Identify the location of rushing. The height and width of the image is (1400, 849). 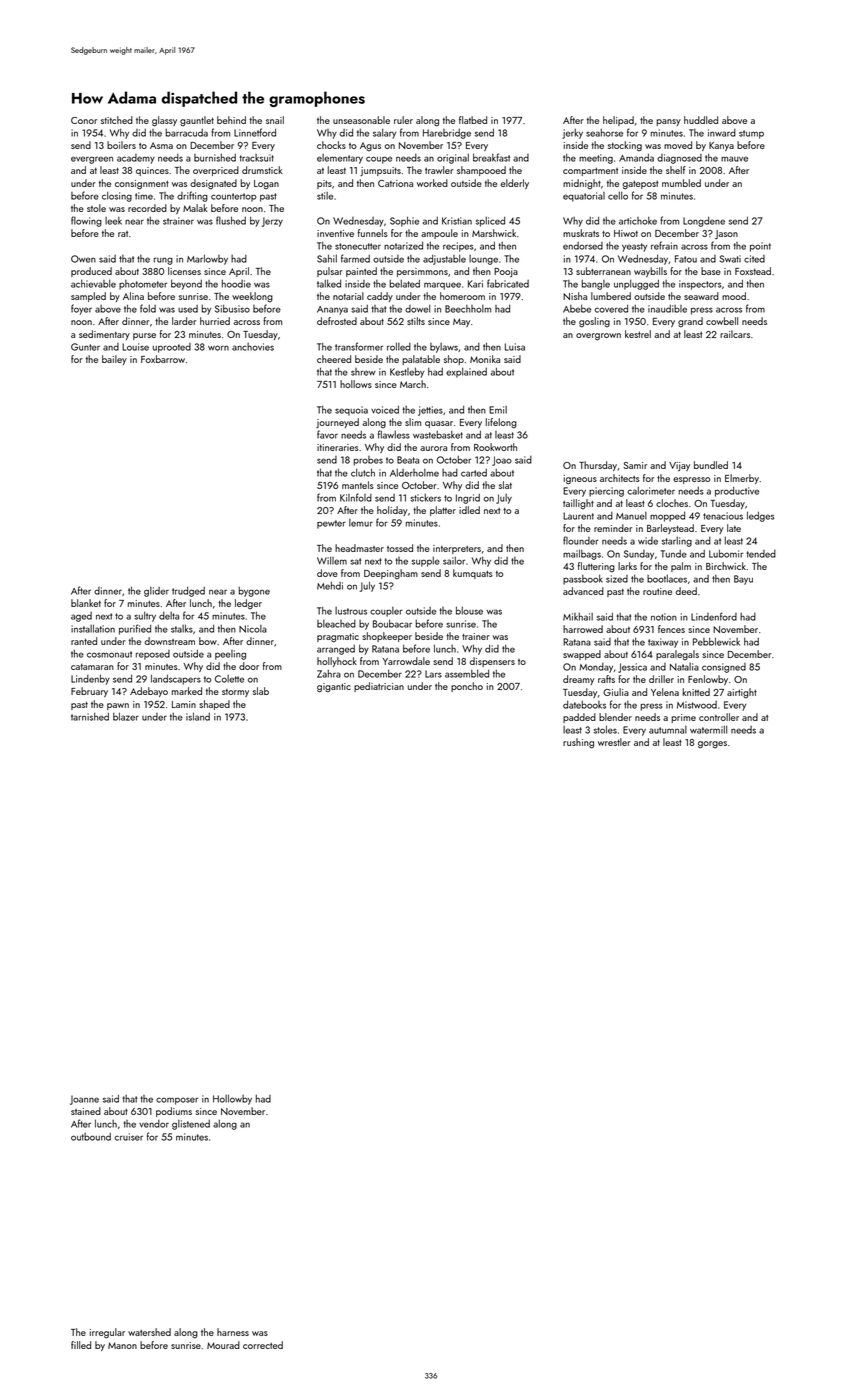
(578, 743).
